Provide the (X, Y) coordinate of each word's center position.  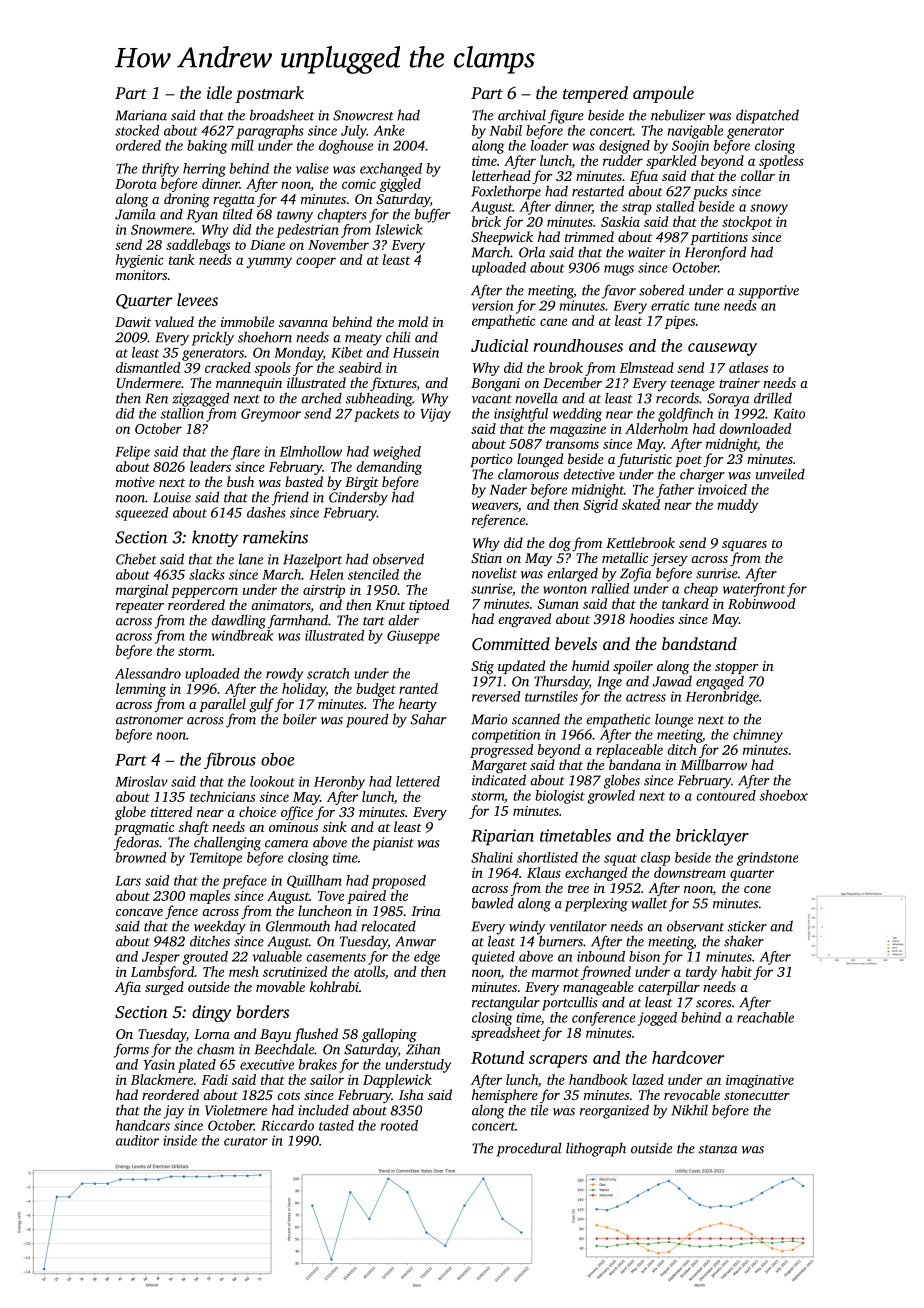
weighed (397, 453)
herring (204, 170)
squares (744, 546)
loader (550, 145)
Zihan (423, 1049)
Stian (486, 558)
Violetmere (236, 1110)
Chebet (136, 559)
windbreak (242, 635)
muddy (738, 506)
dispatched (767, 116)
